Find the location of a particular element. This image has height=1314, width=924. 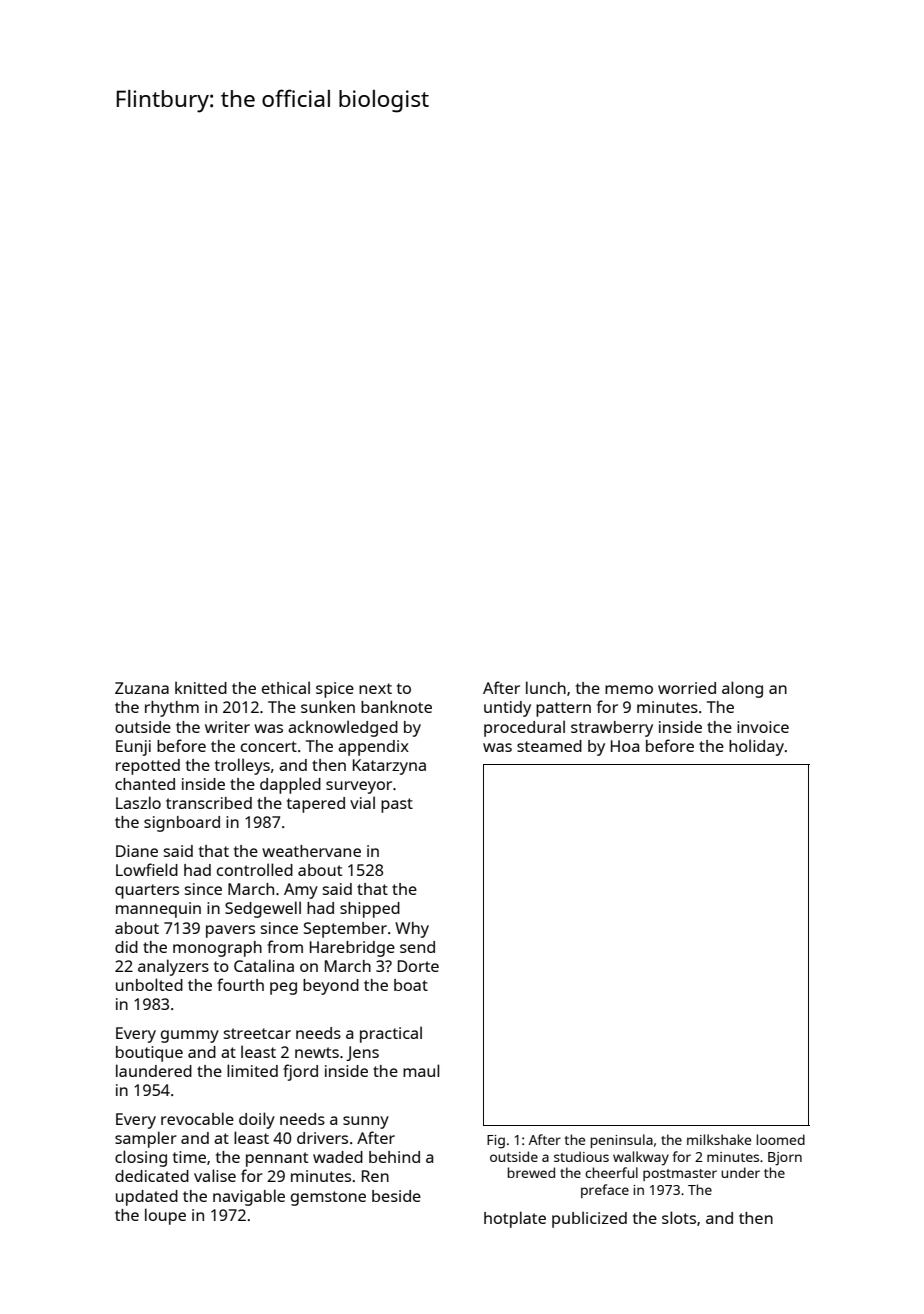

ethical is located at coordinates (286, 687).
